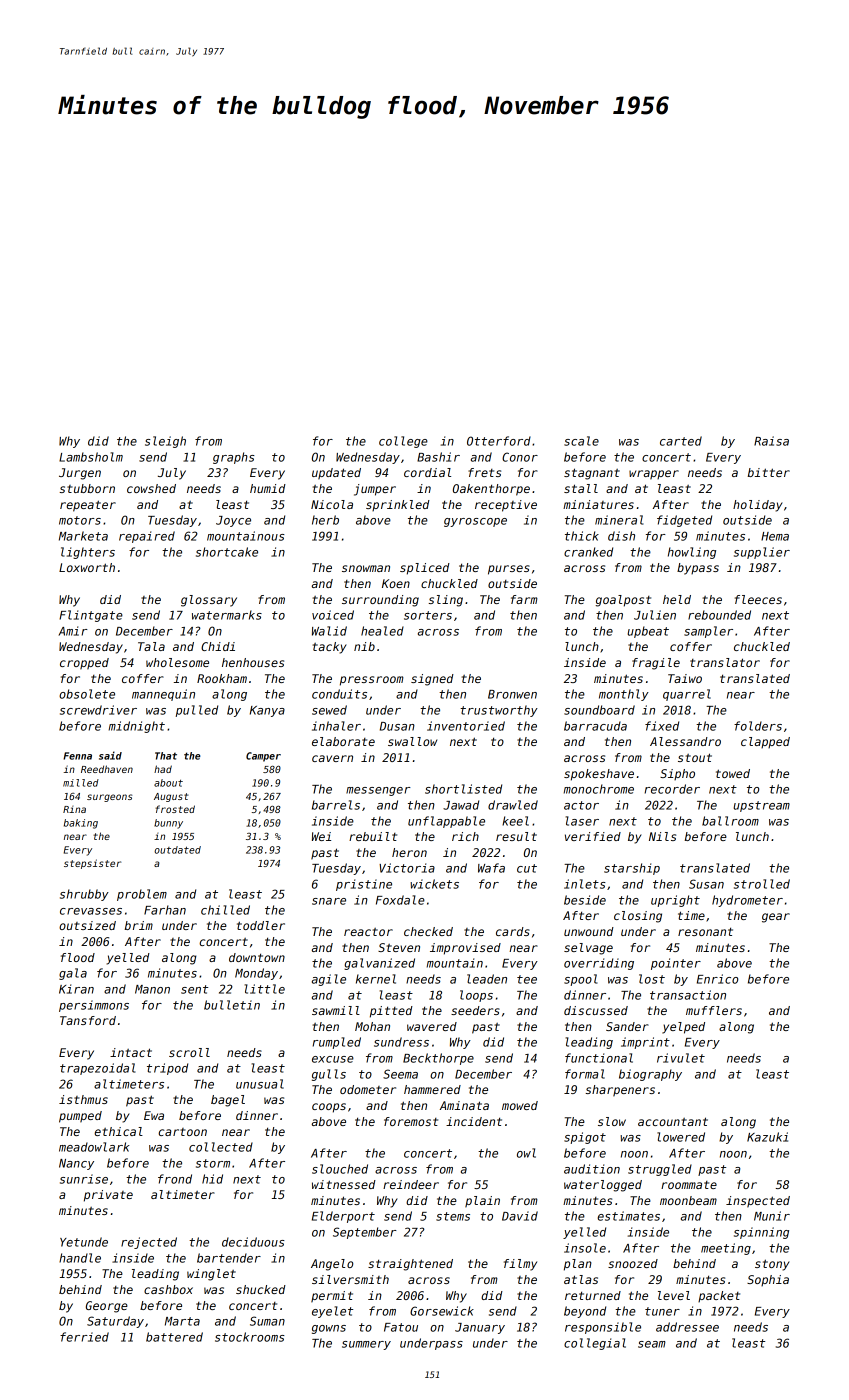 The height and width of the page is (1400, 849). Describe the element at coordinates (227, 615) in the page. I see `watermarks` at that location.
